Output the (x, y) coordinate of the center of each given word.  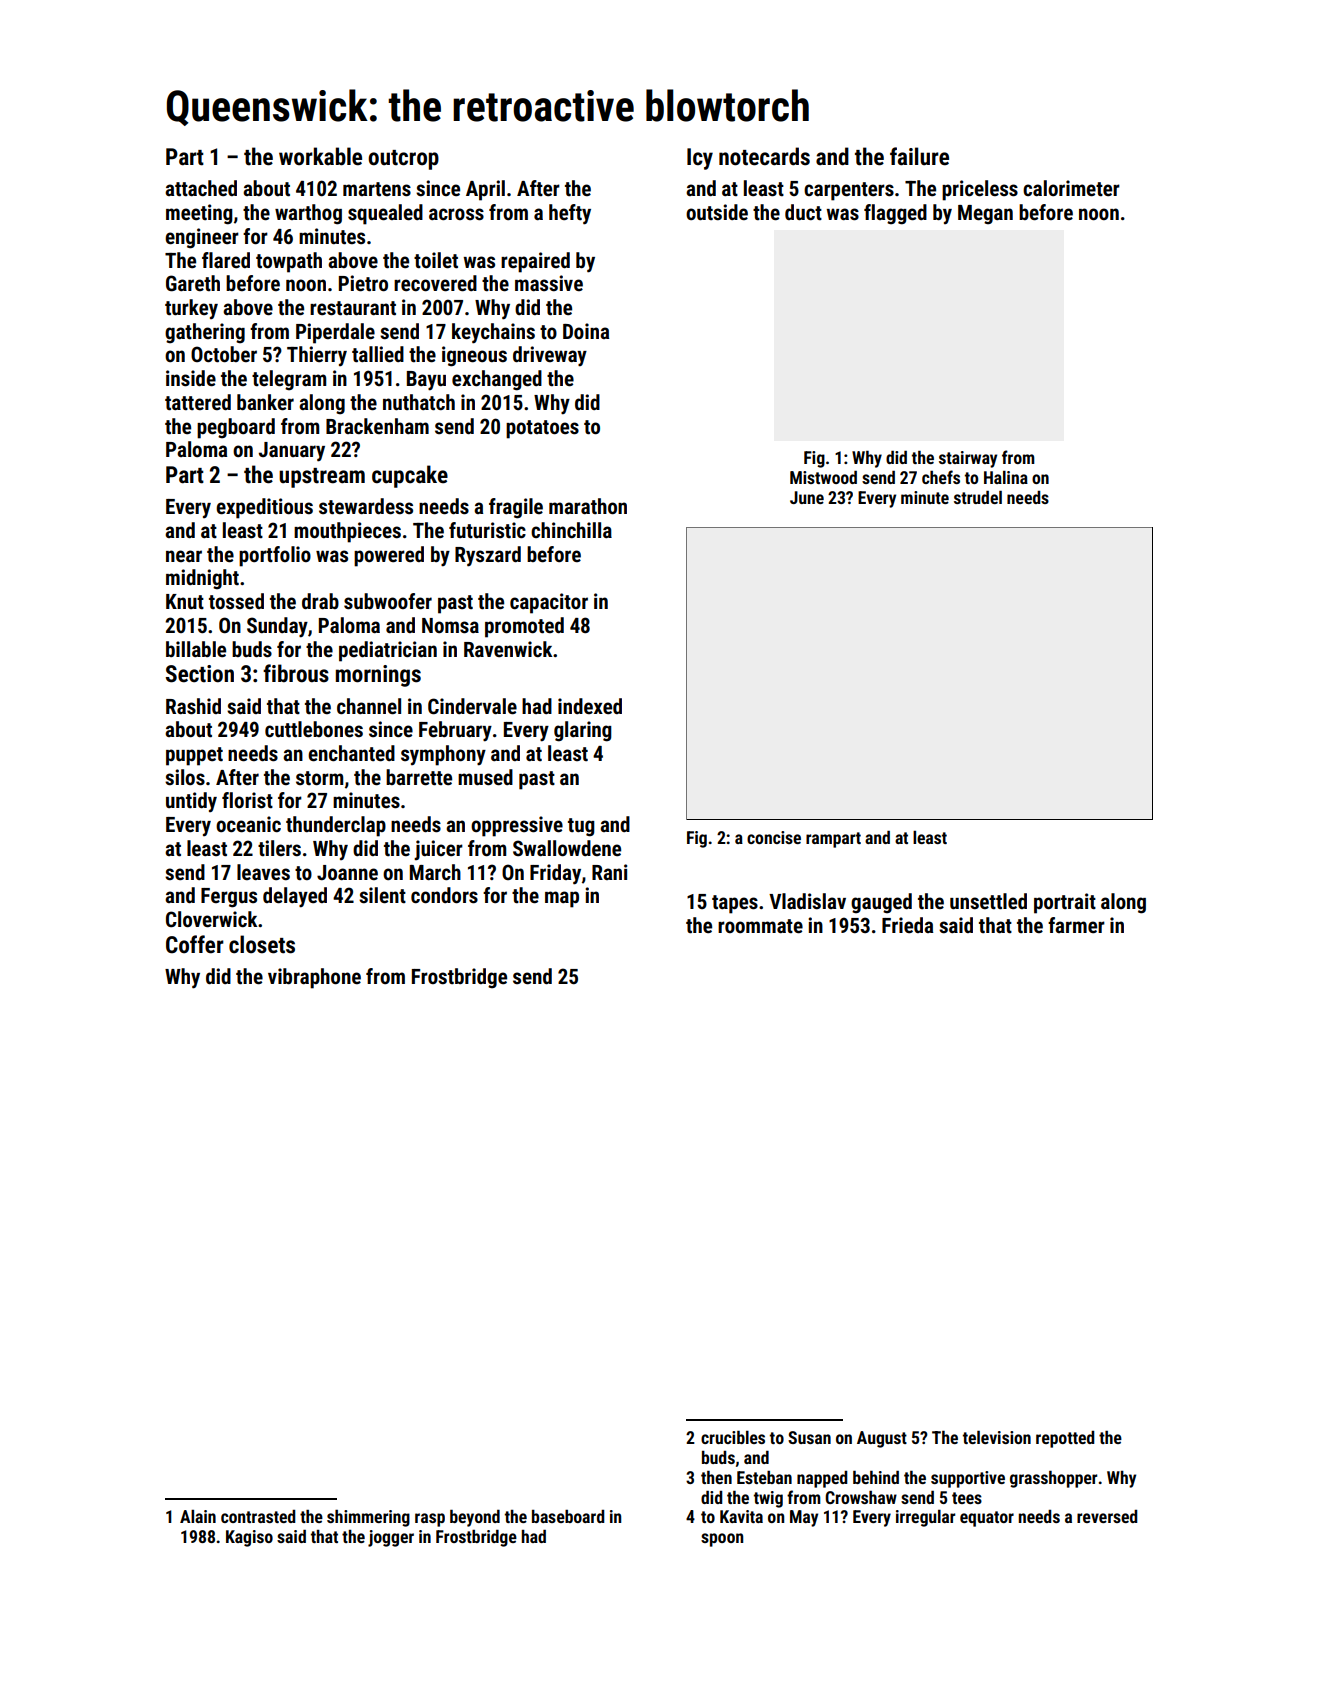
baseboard (568, 1516)
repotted (1065, 1439)
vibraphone (314, 978)
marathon (588, 506)
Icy (700, 159)
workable (320, 156)
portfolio (275, 556)
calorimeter (1071, 188)
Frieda (907, 925)
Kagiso (249, 1538)
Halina (1006, 477)
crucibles (733, 1437)
